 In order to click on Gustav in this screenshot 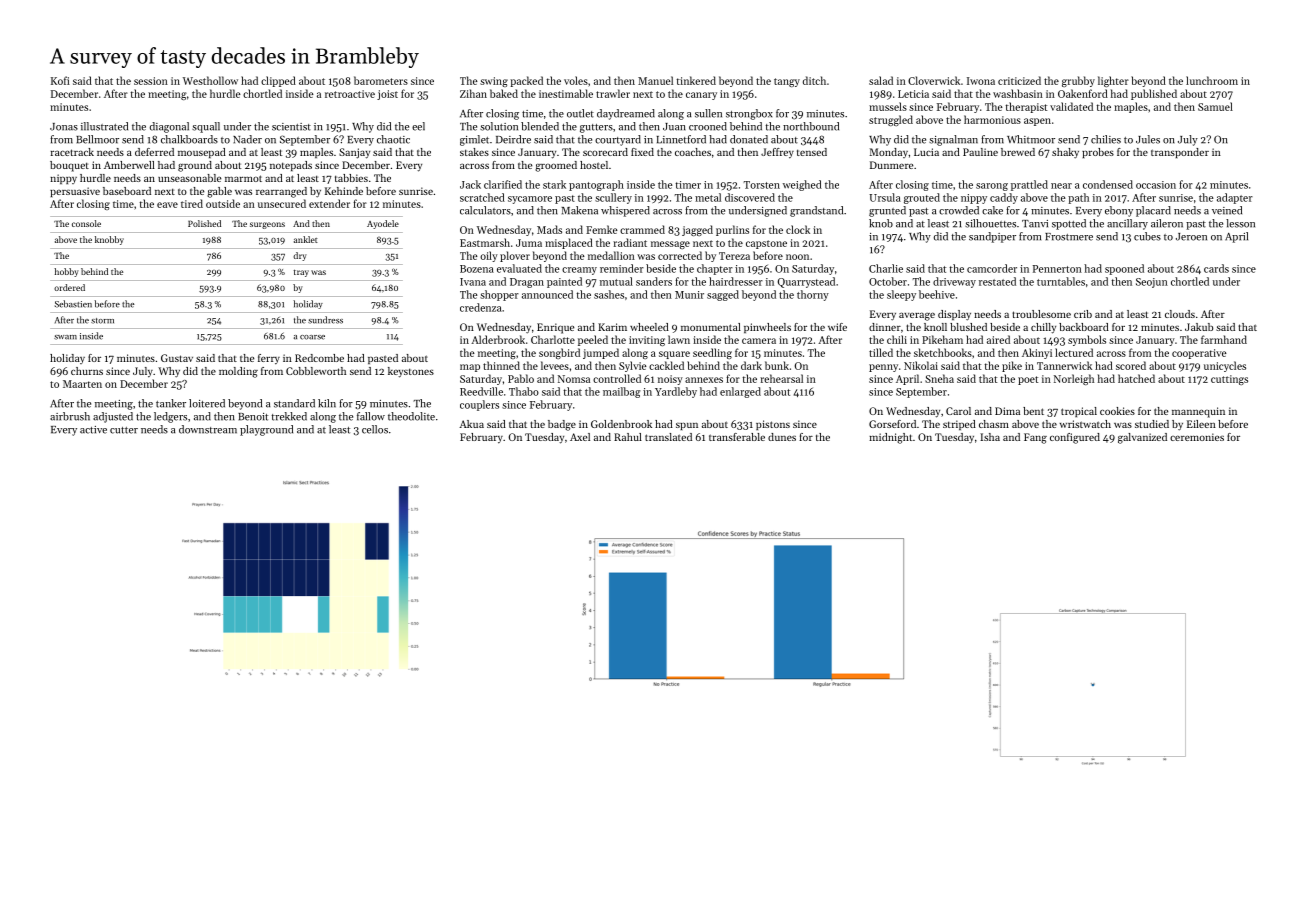, I will do `click(177, 358)`.
